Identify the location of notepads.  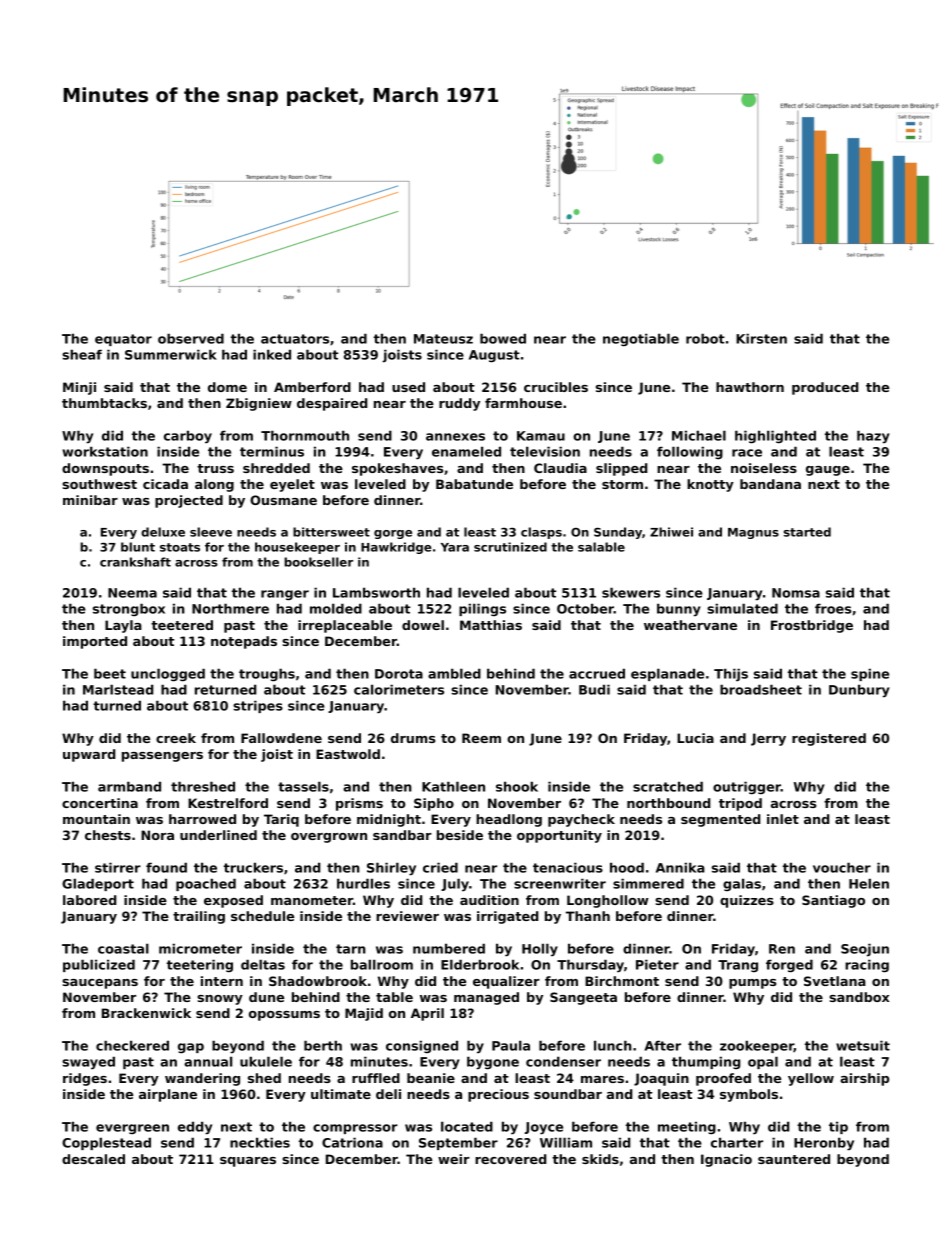
(244, 642).
